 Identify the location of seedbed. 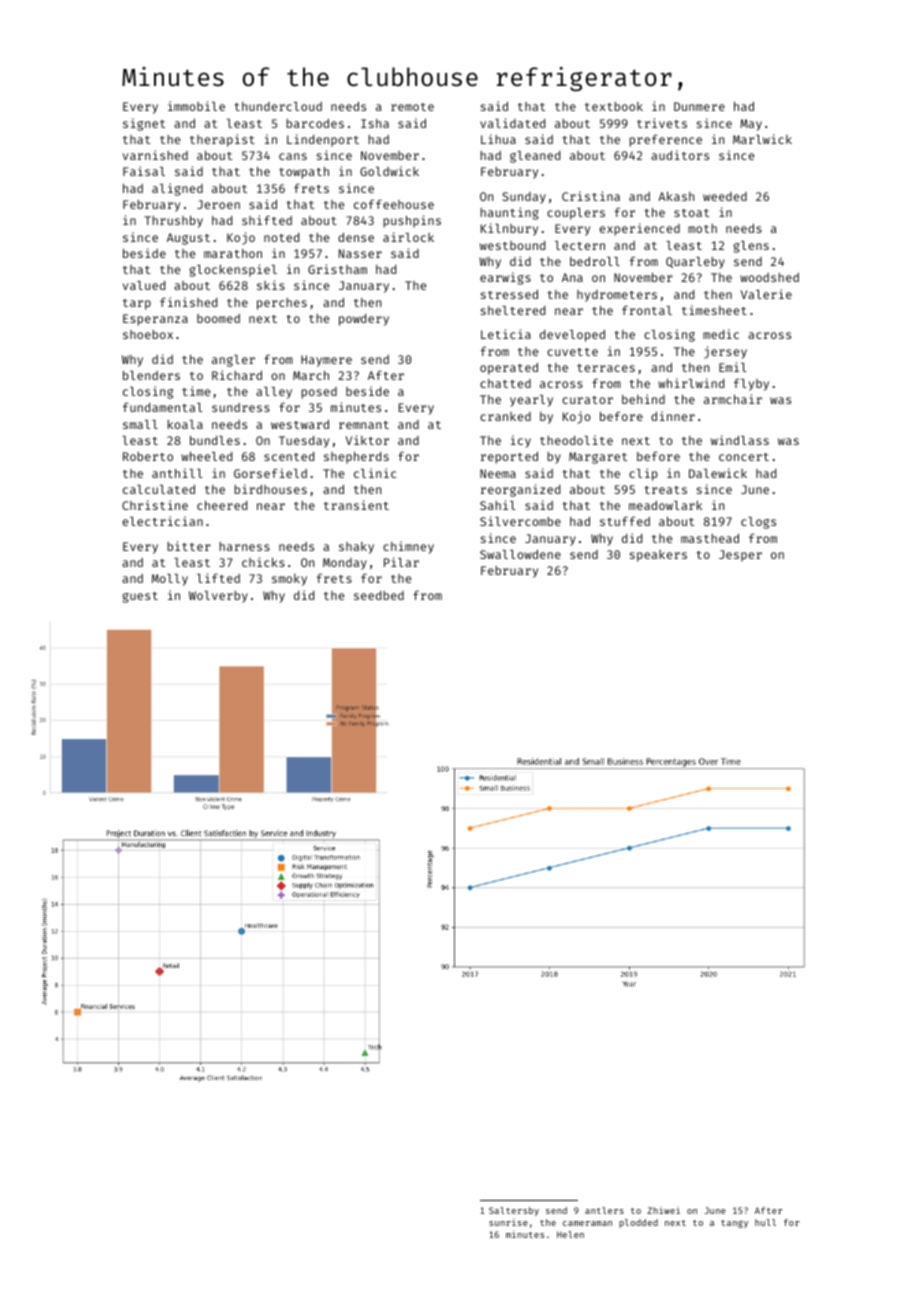
(379, 595).
